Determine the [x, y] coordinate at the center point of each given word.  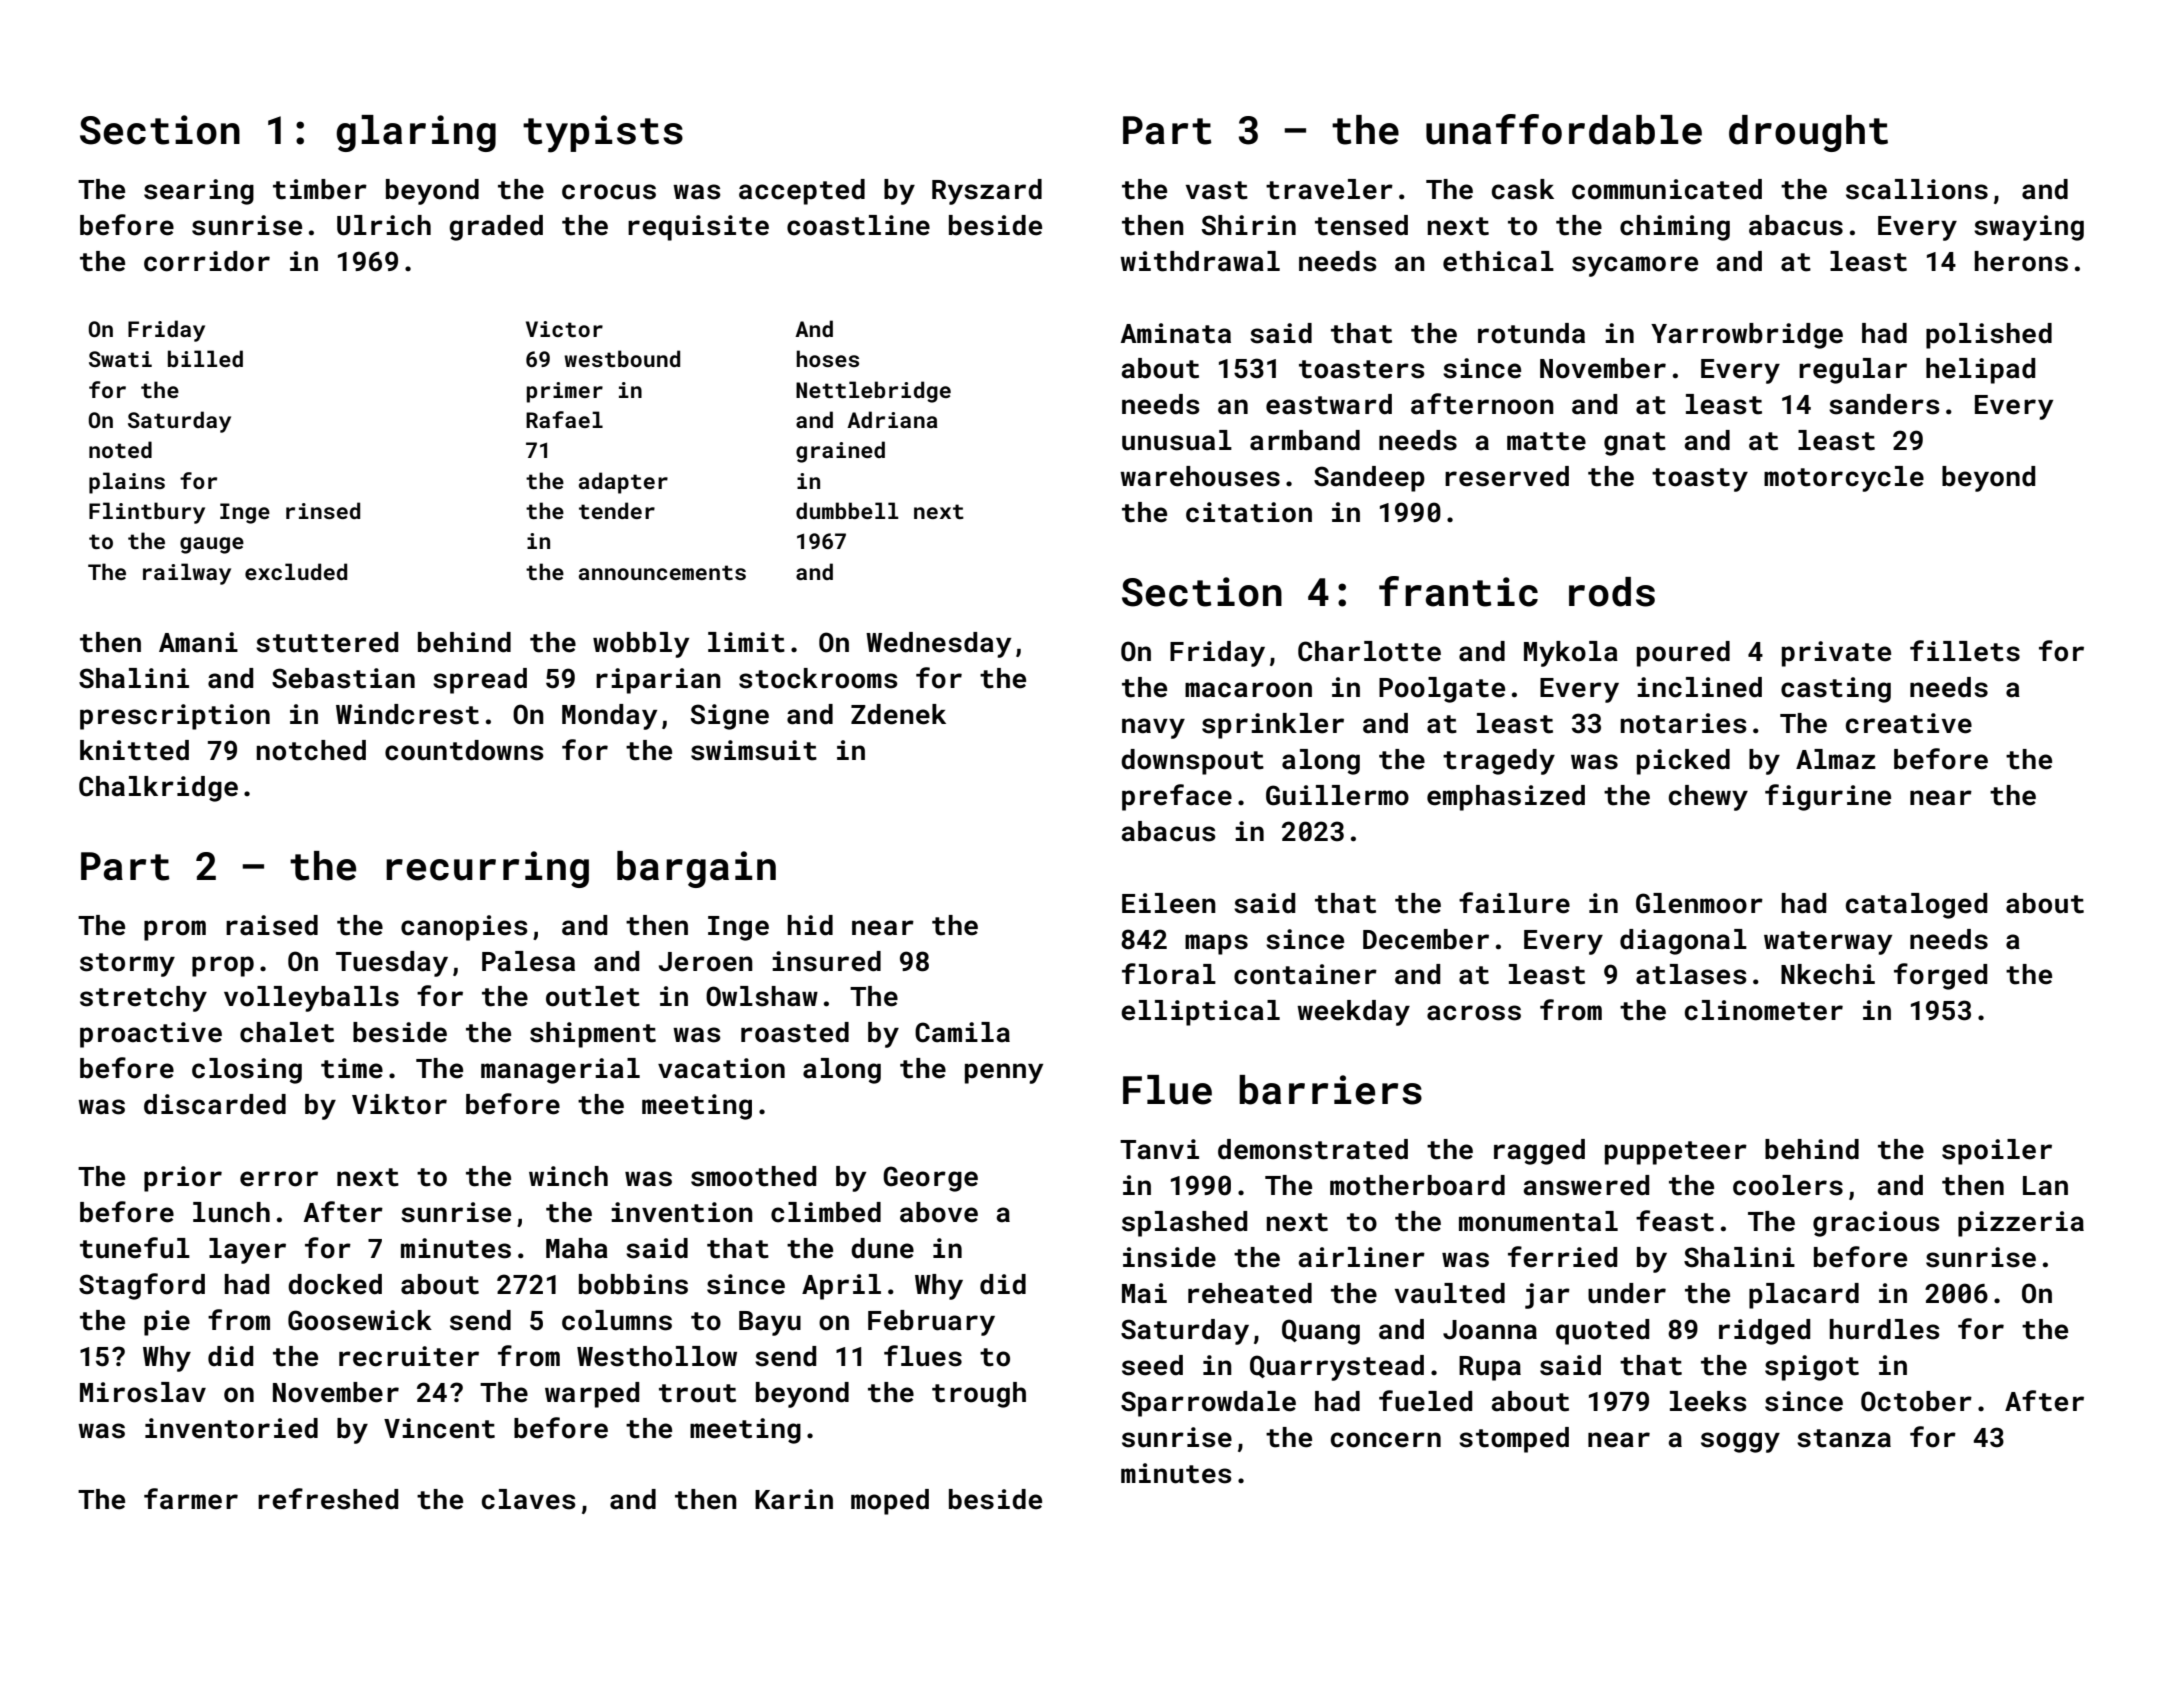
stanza [1844, 1438]
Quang [1321, 1332]
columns [617, 1320]
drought [1808, 133]
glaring [416, 133]
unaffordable [1564, 129]
